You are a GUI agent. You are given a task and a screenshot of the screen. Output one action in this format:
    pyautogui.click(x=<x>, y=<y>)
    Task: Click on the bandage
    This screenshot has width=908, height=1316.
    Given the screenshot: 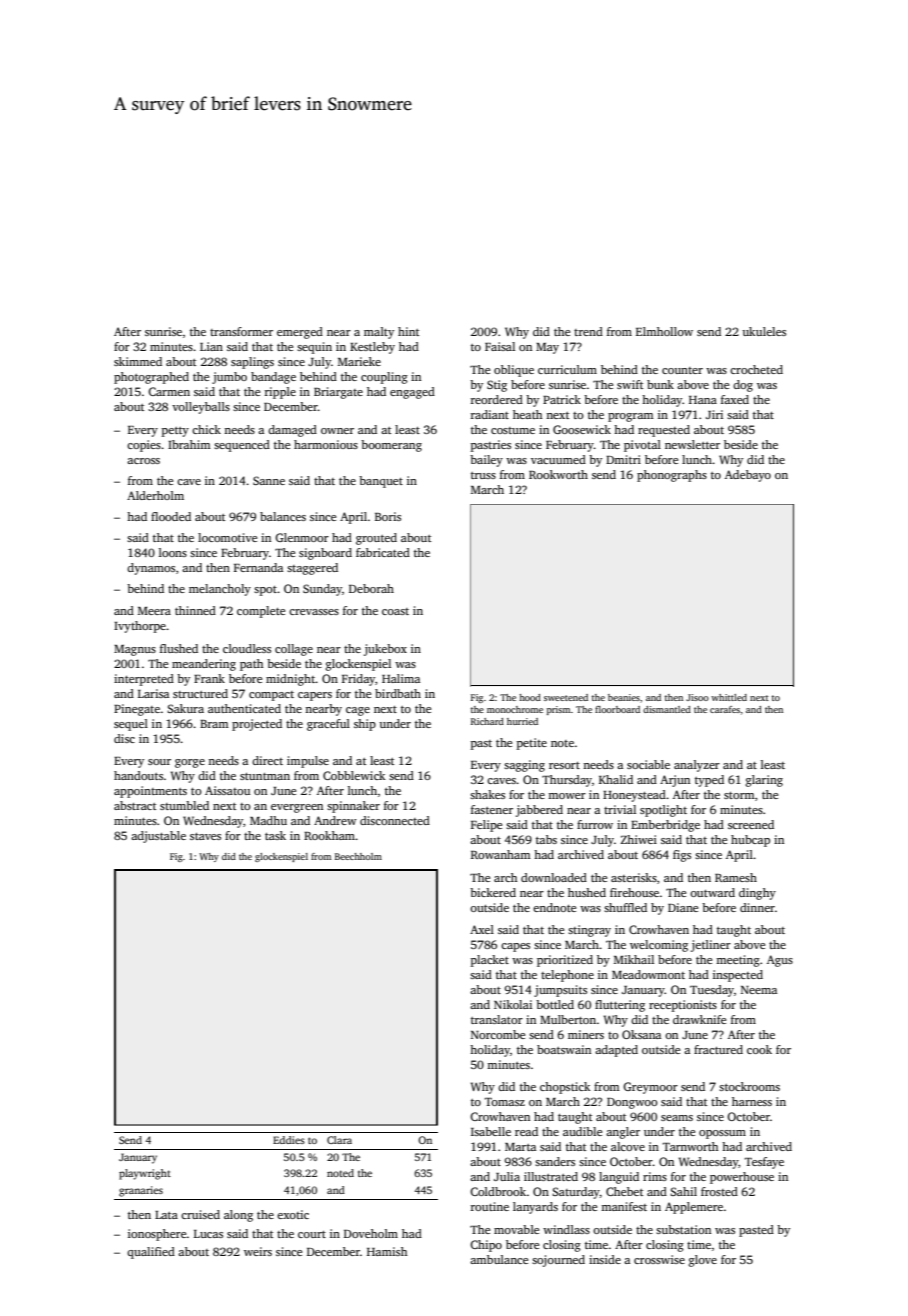 What is the action you would take?
    pyautogui.click(x=273, y=378)
